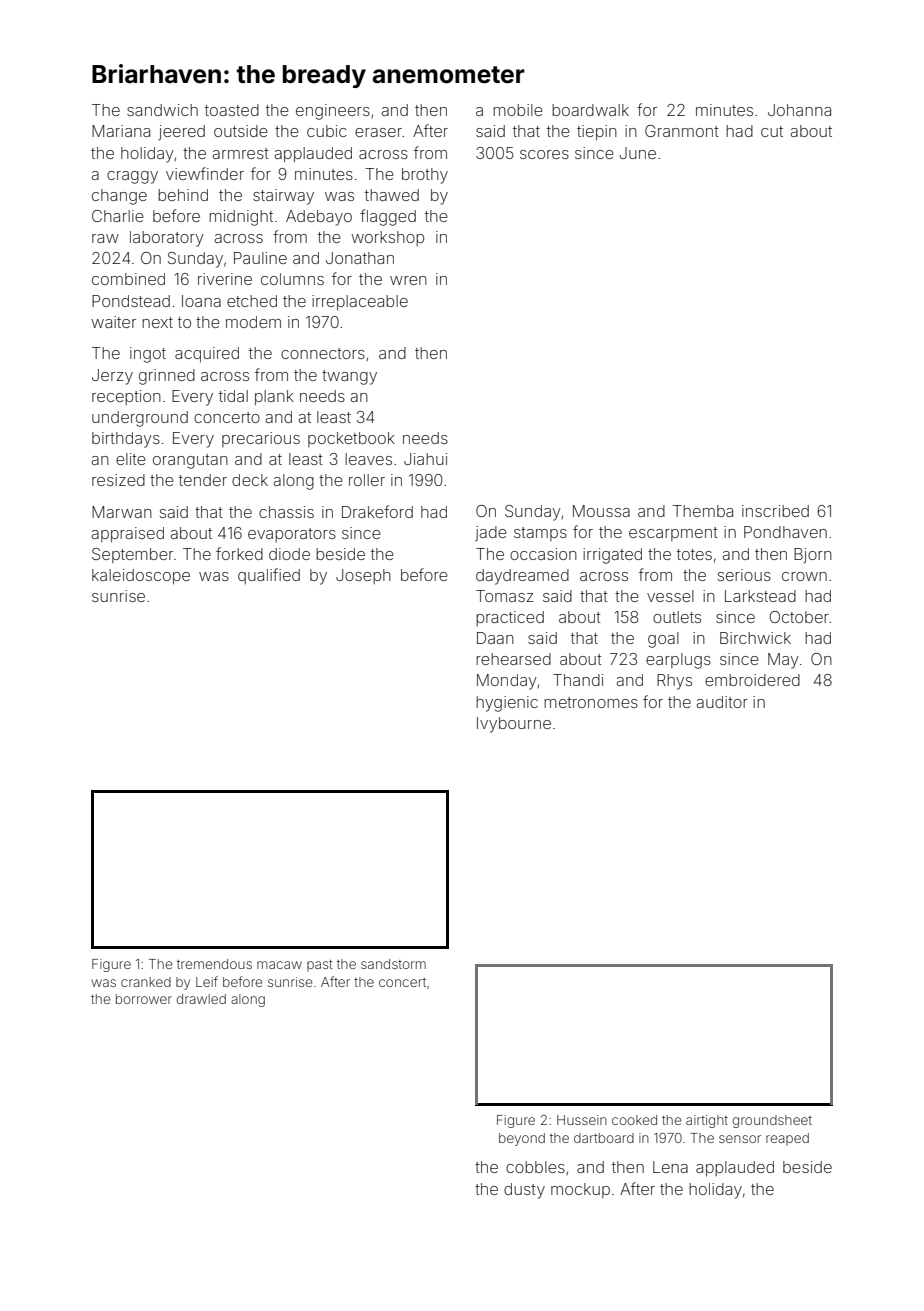 Image resolution: width=924 pixels, height=1311 pixels. I want to click on Granmont, so click(682, 131).
